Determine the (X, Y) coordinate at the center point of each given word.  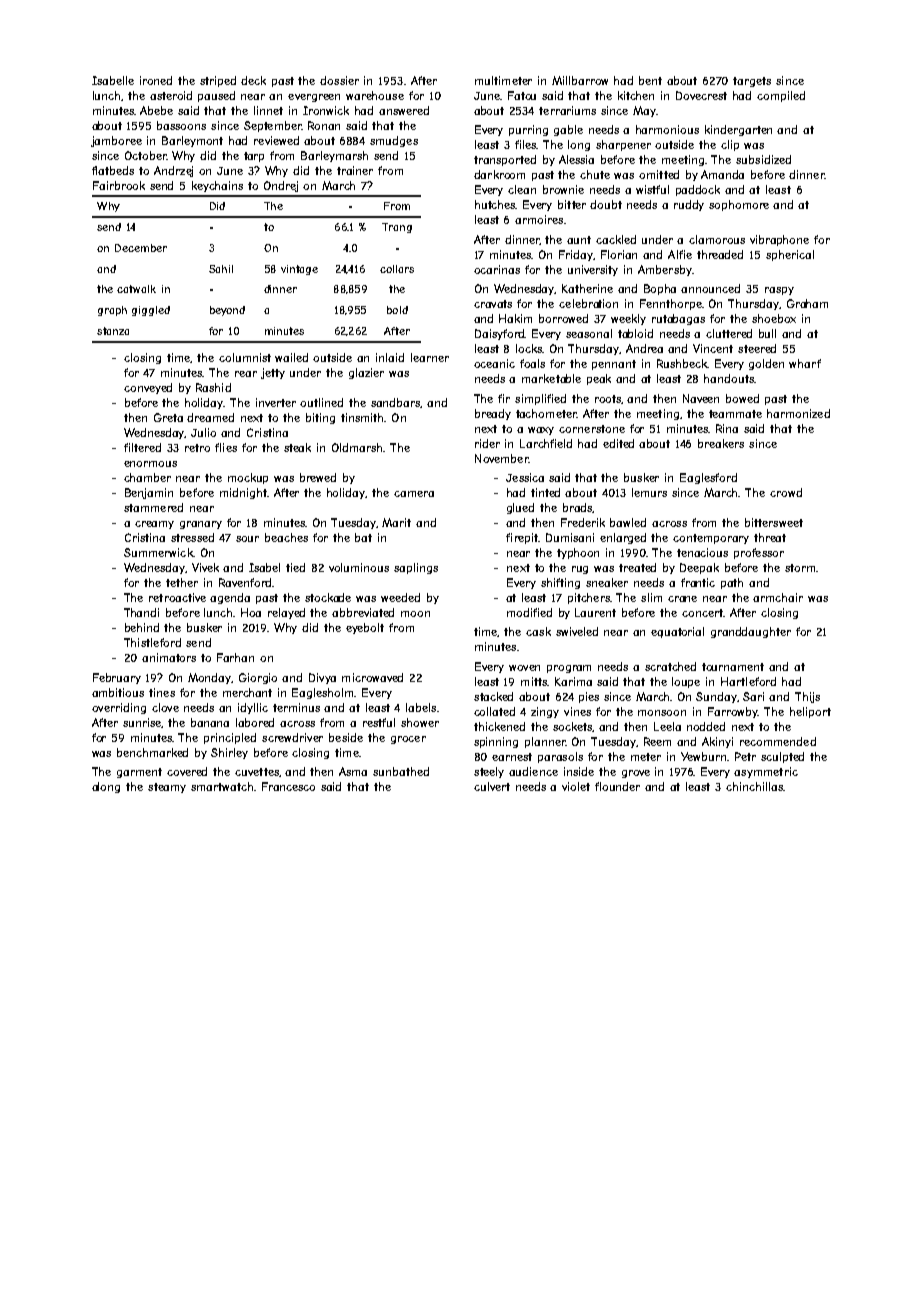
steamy (167, 788)
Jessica (525, 477)
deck (253, 80)
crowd (786, 492)
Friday (576, 255)
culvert (492, 786)
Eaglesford (708, 478)
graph (112, 311)
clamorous (717, 239)
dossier (339, 80)
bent (650, 80)
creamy (154, 525)
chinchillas (754, 786)
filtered (142, 447)
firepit (522, 538)
